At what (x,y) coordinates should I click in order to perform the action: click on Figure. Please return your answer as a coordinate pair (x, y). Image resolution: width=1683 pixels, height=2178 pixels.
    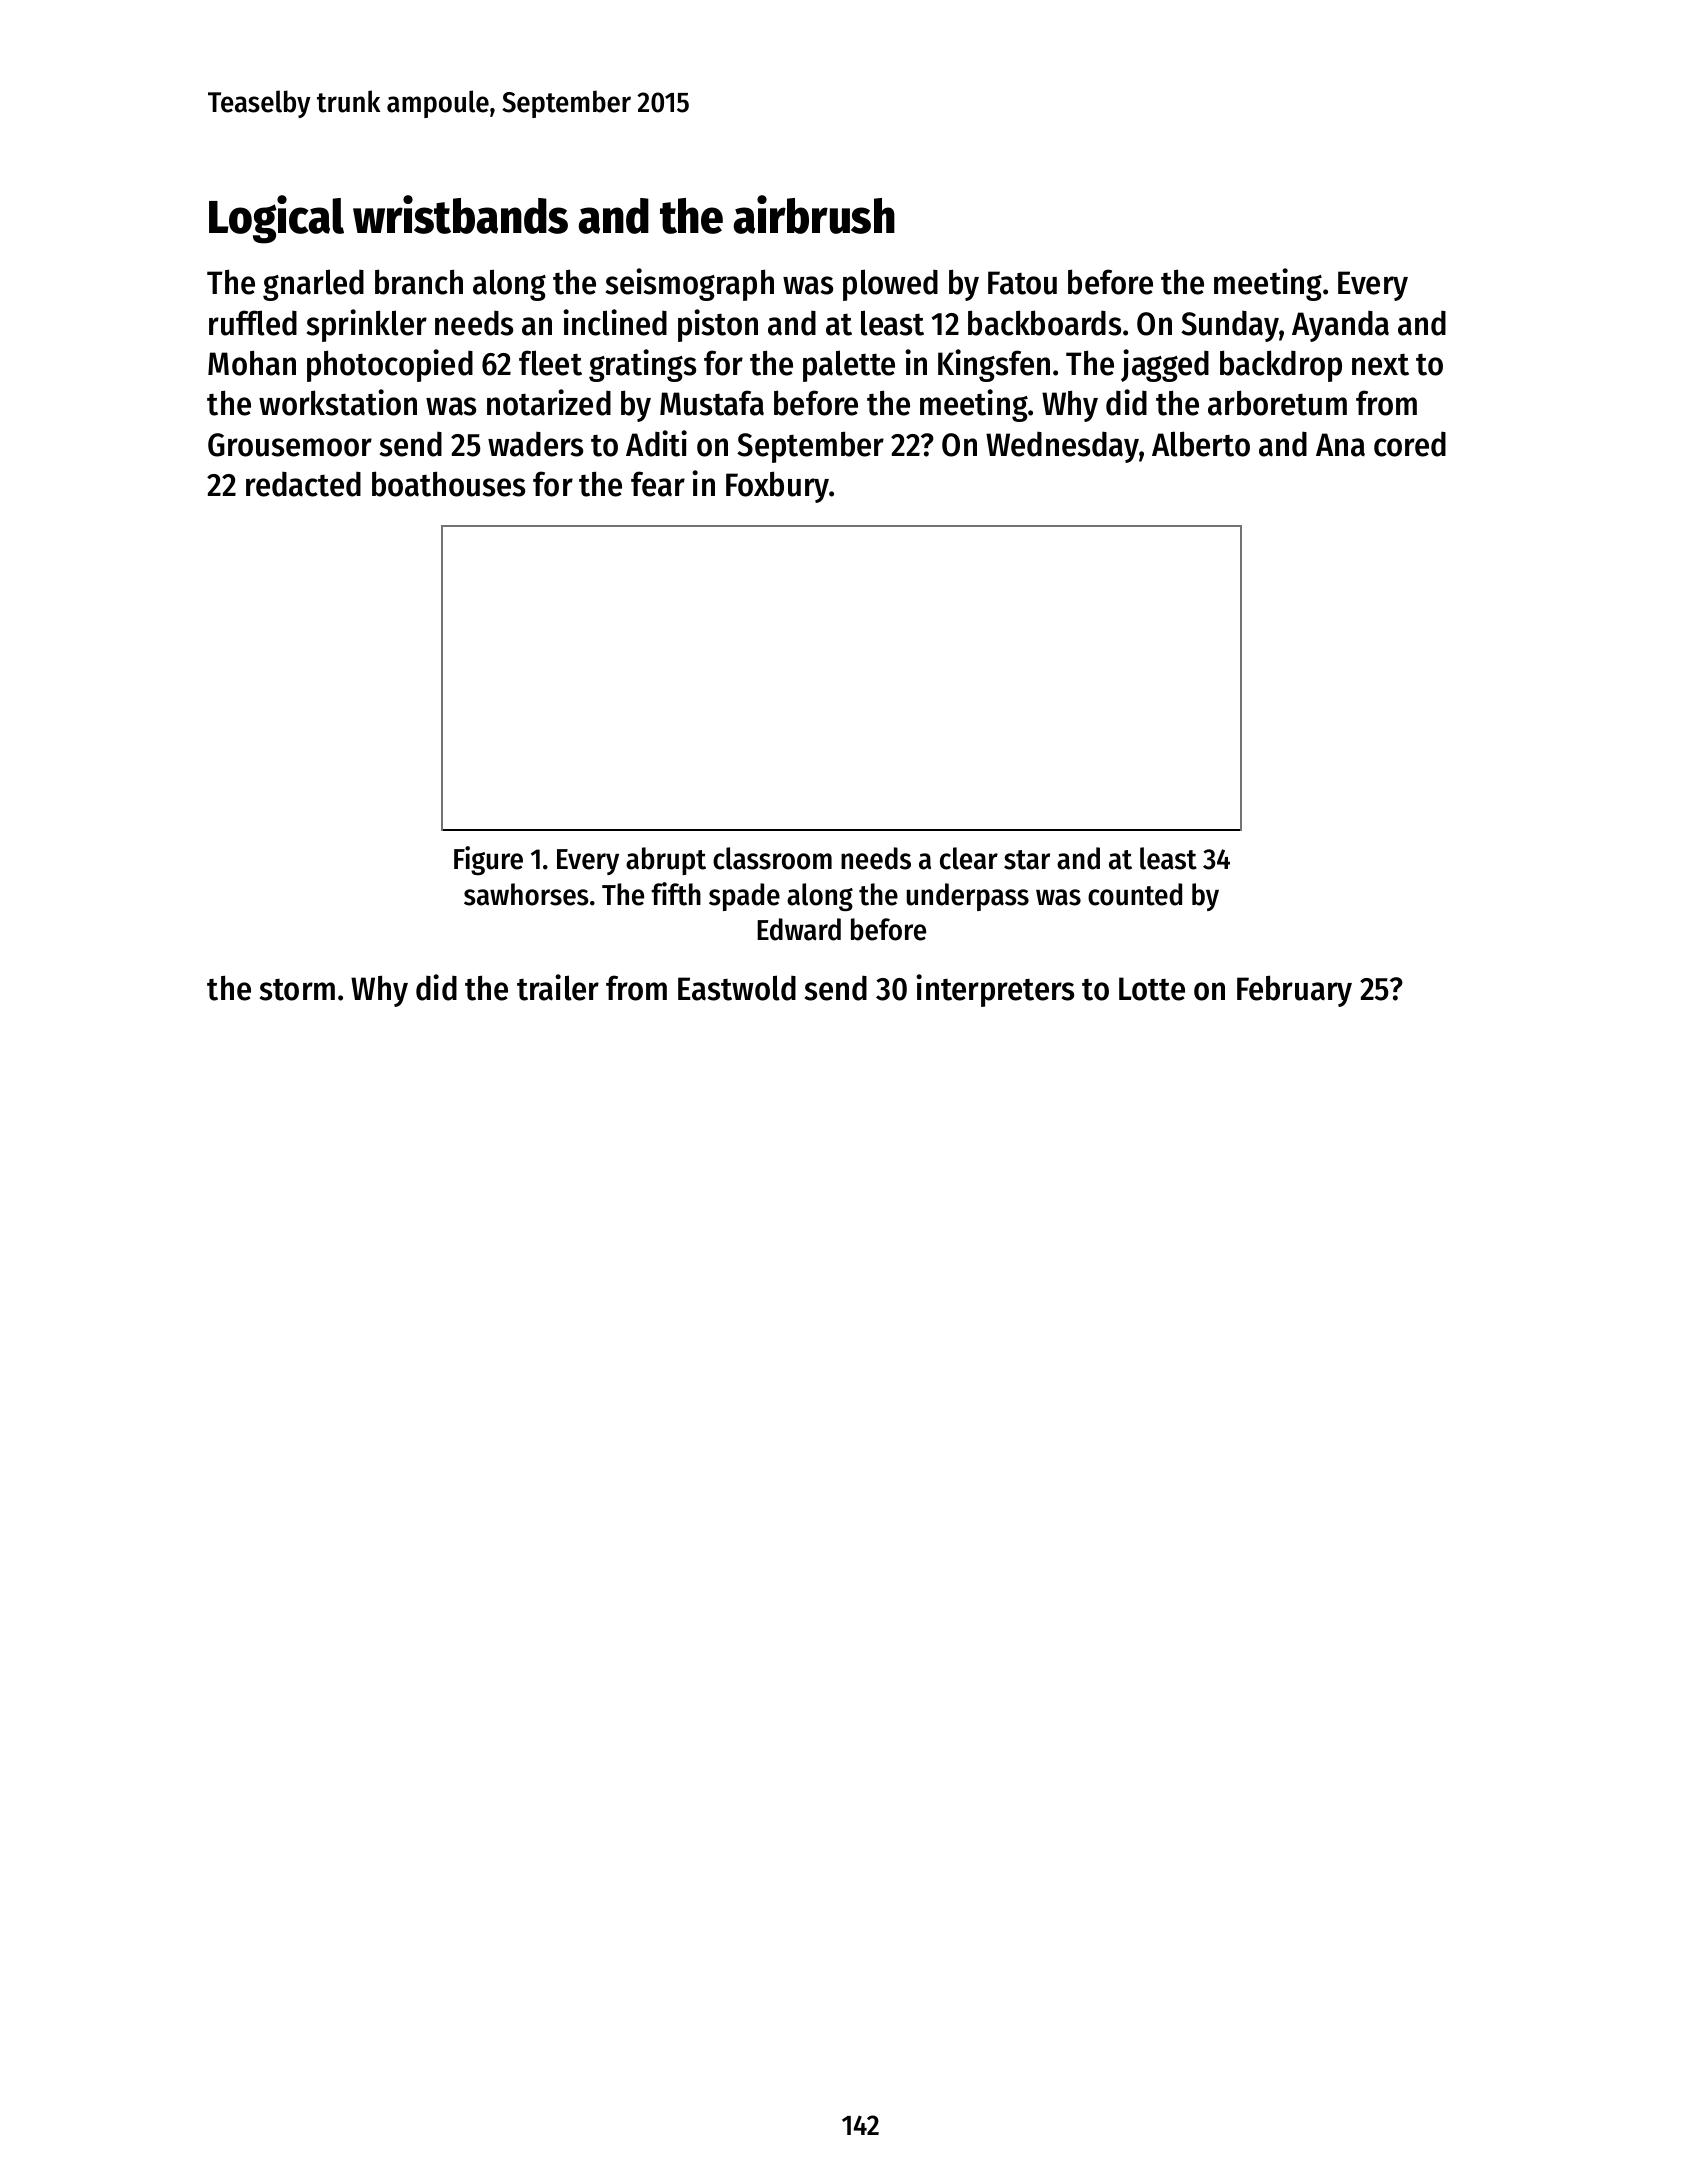
    Looking at the image, I should click on (488, 860).
